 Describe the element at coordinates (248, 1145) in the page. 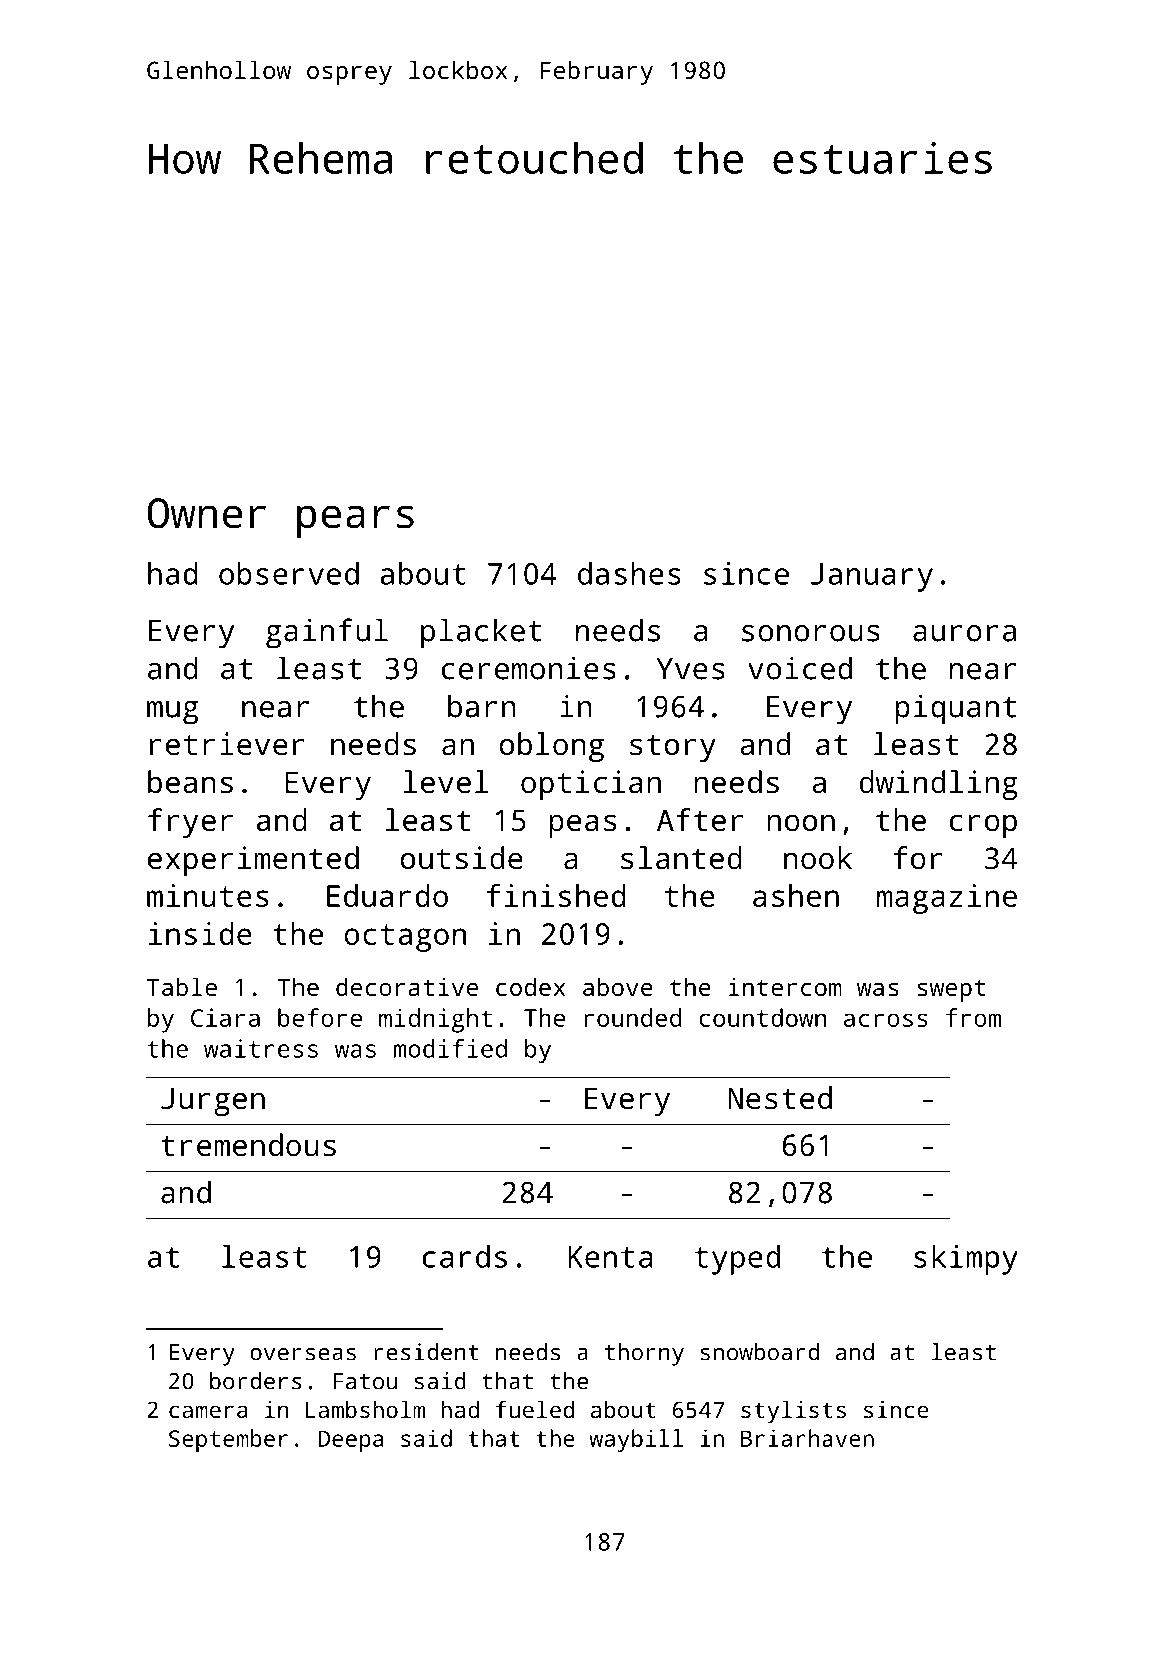

I see `tremendous` at that location.
